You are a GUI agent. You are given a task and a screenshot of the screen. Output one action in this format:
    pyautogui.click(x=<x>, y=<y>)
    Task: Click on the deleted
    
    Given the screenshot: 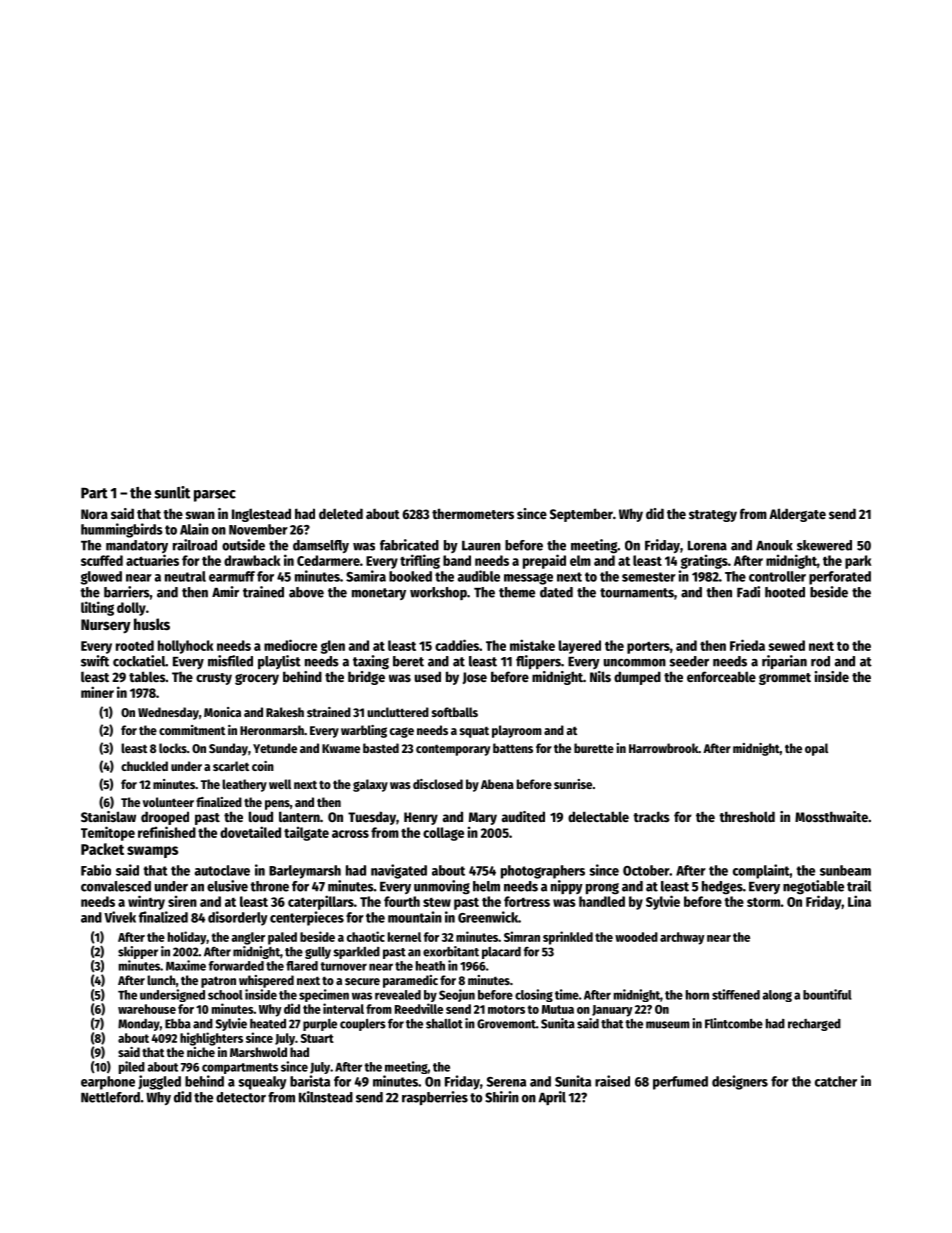 What is the action you would take?
    pyautogui.click(x=341, y=513)
